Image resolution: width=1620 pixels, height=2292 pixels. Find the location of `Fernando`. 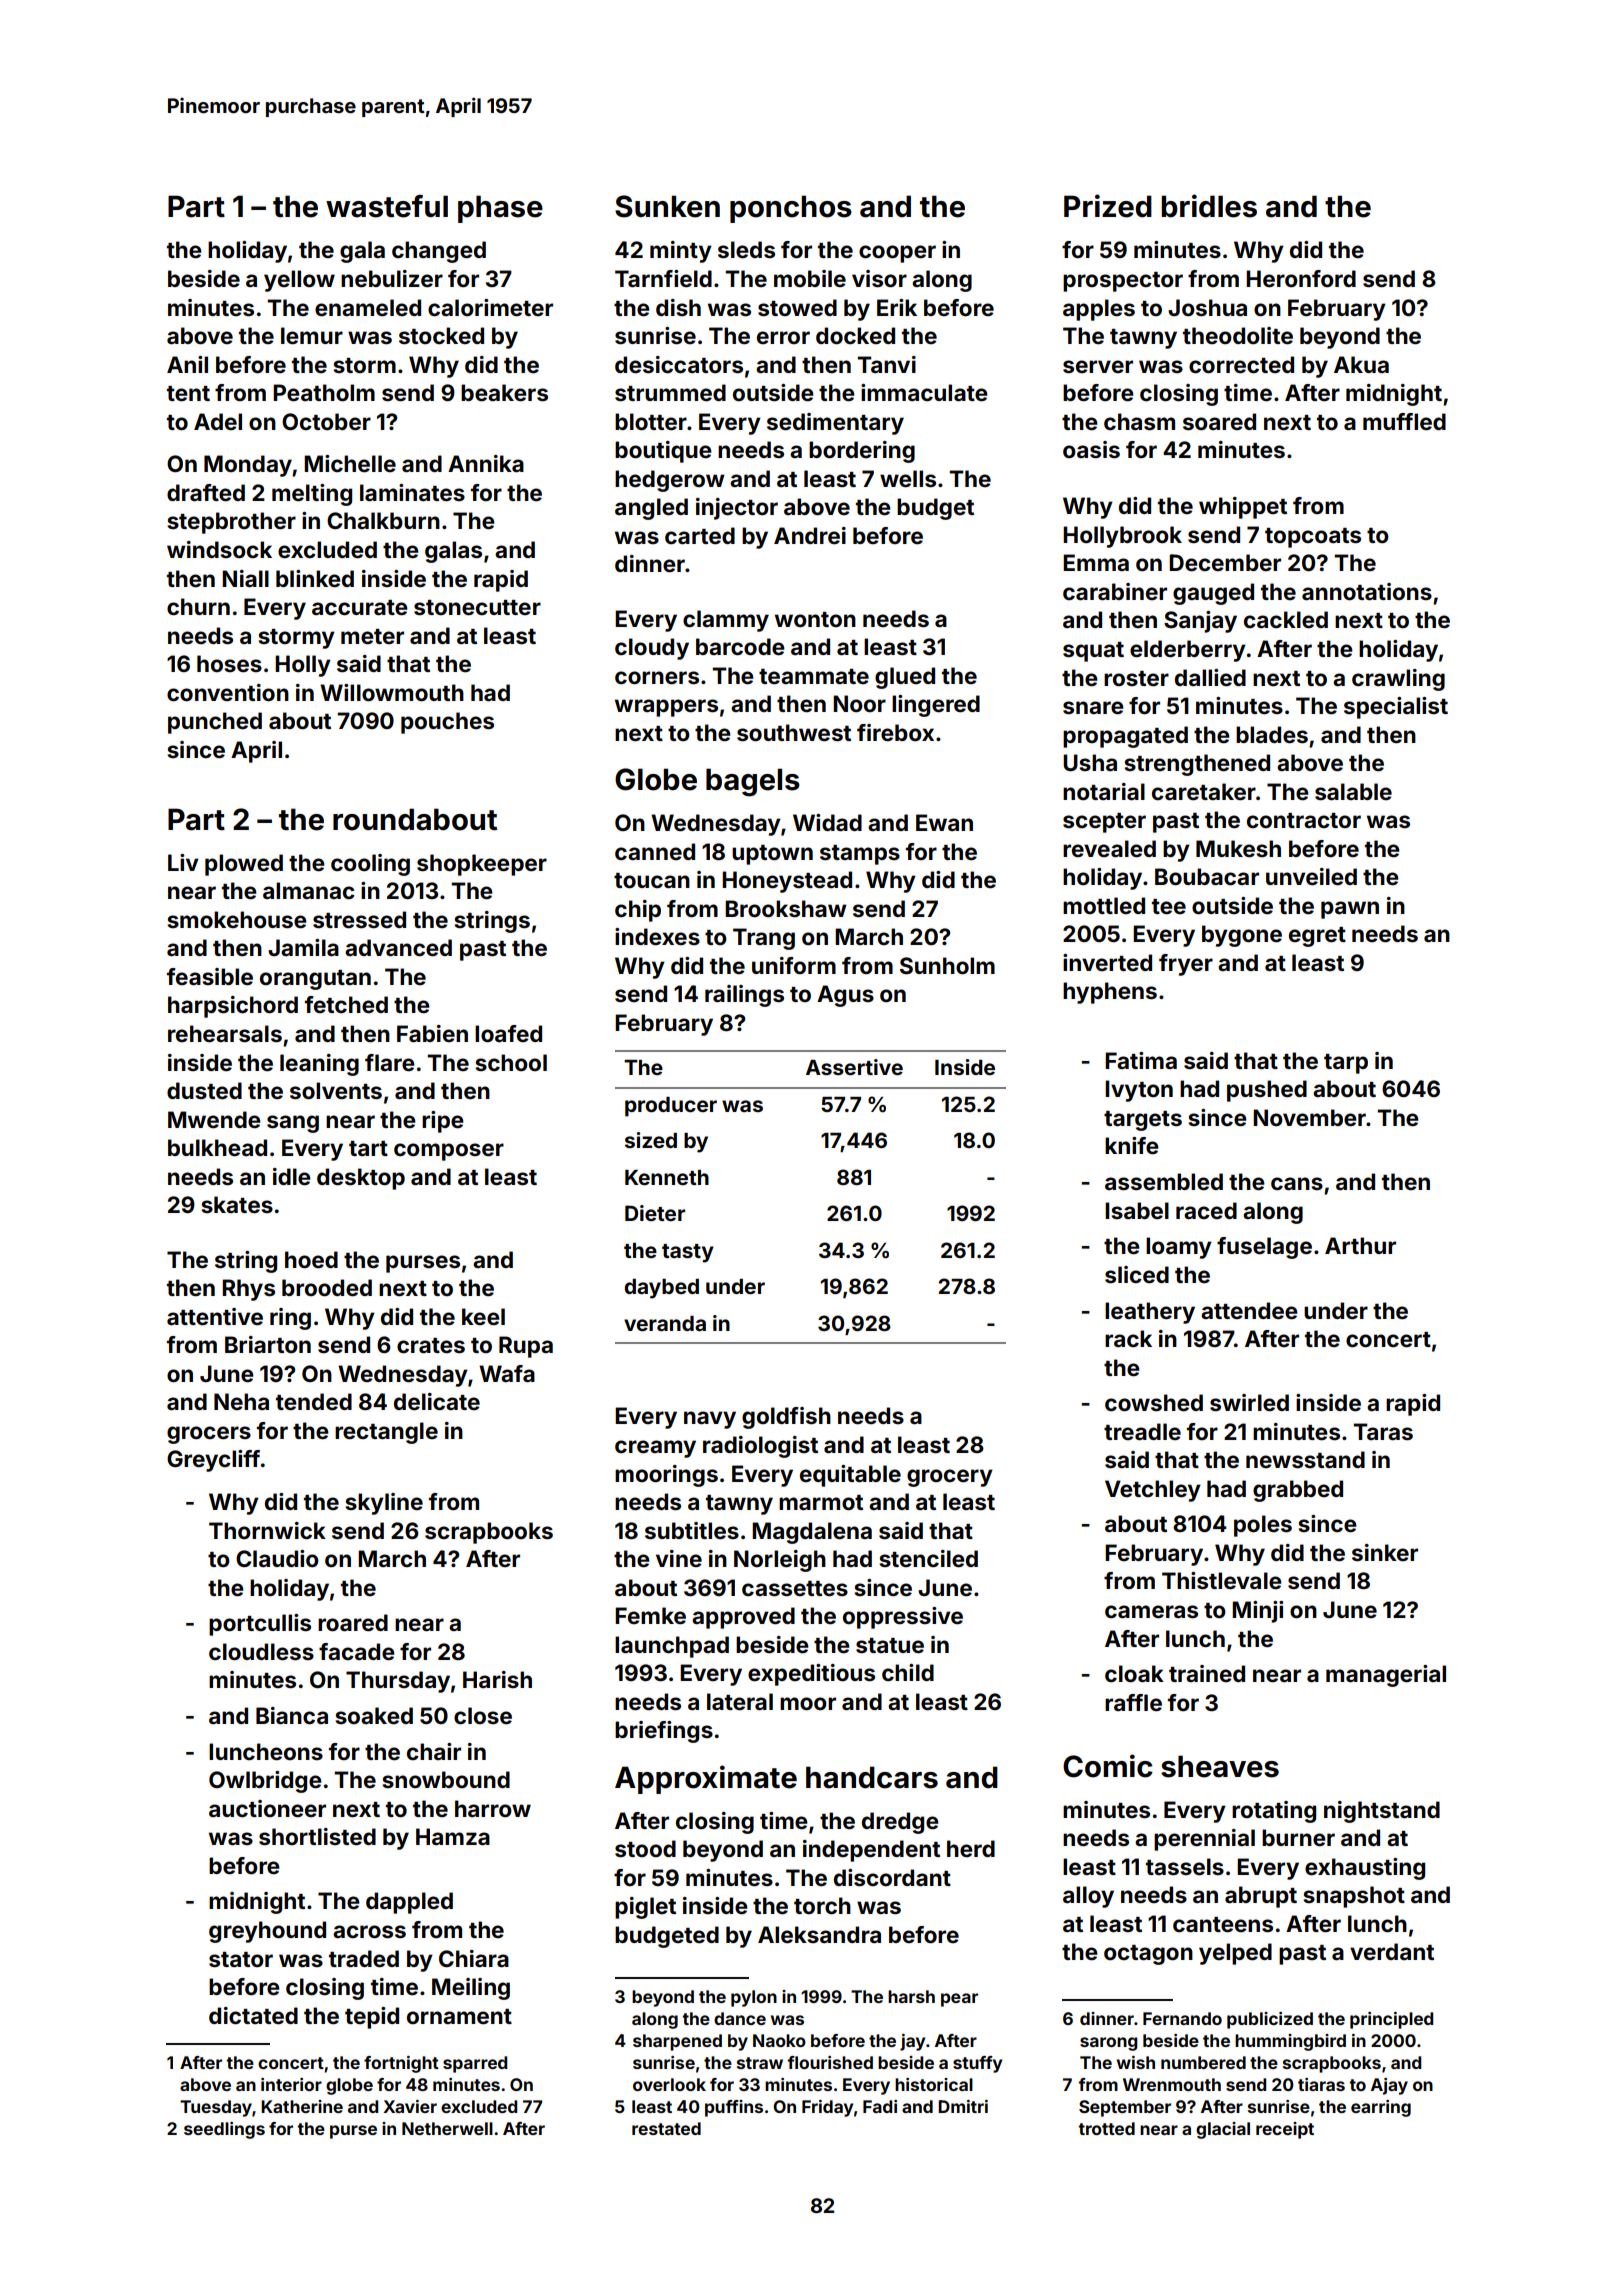

Fernando is located at coordinates (1182, 2018).
